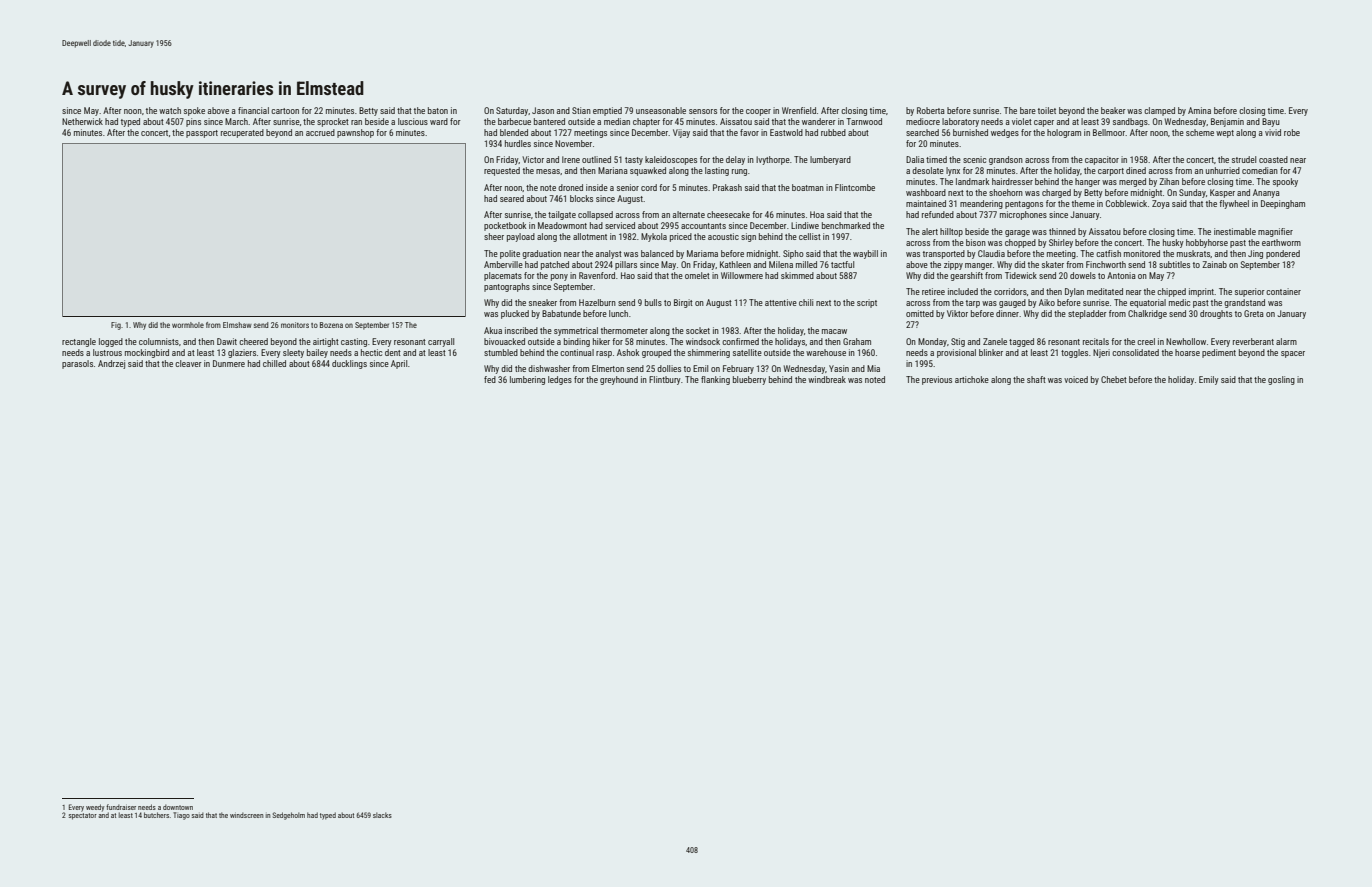  Describe the element at coordinates (121, 807) in the page. I see `fundraiser` at that location.
